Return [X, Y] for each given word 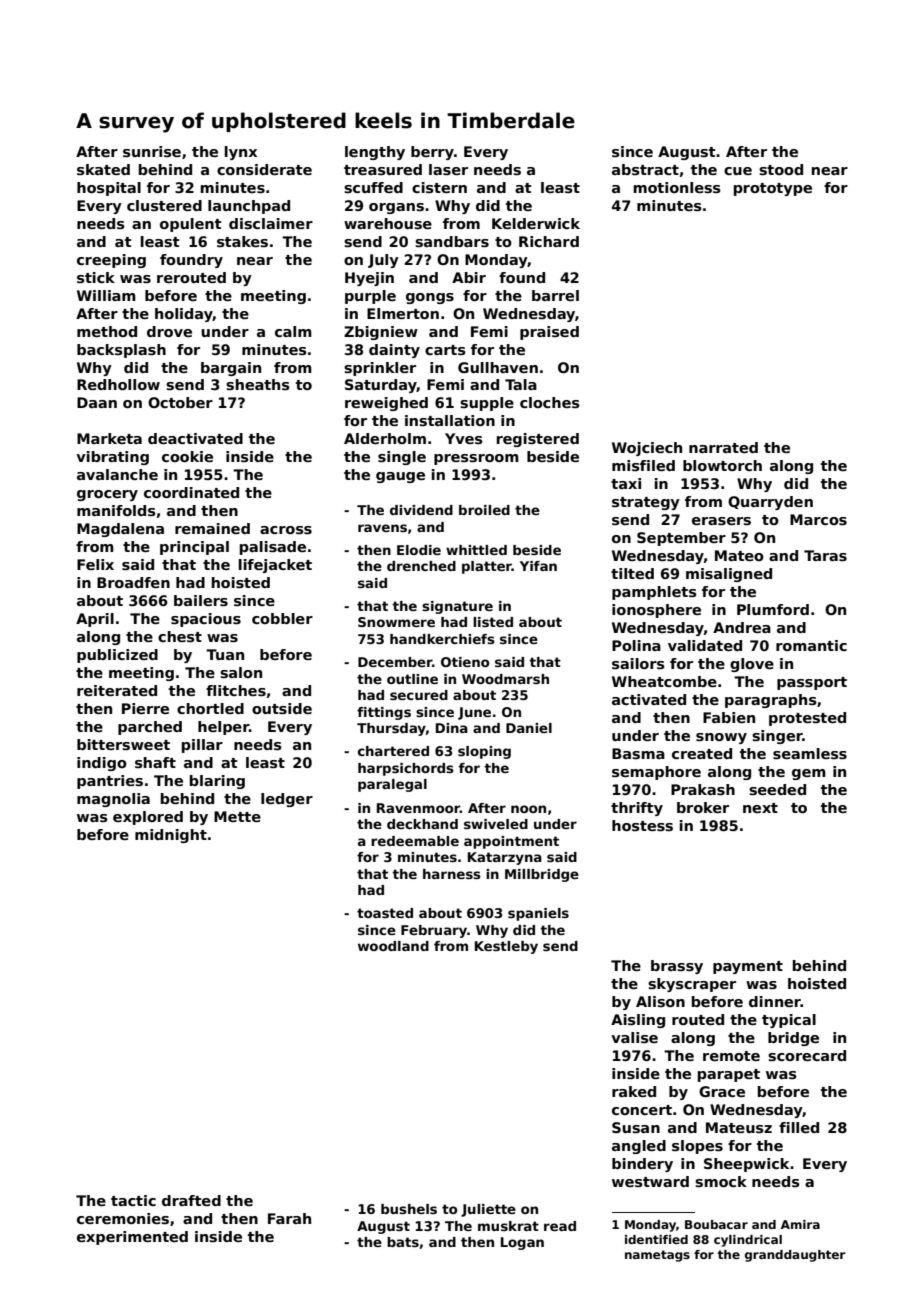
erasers [721, 521]
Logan [522, 1243]
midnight [171, 836]
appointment [511, 842]
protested [807, 719]
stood [781, 169]
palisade [273, 548]
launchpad [249, 207]
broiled [484, 510]
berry [432, 153]
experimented [132, 1238]
